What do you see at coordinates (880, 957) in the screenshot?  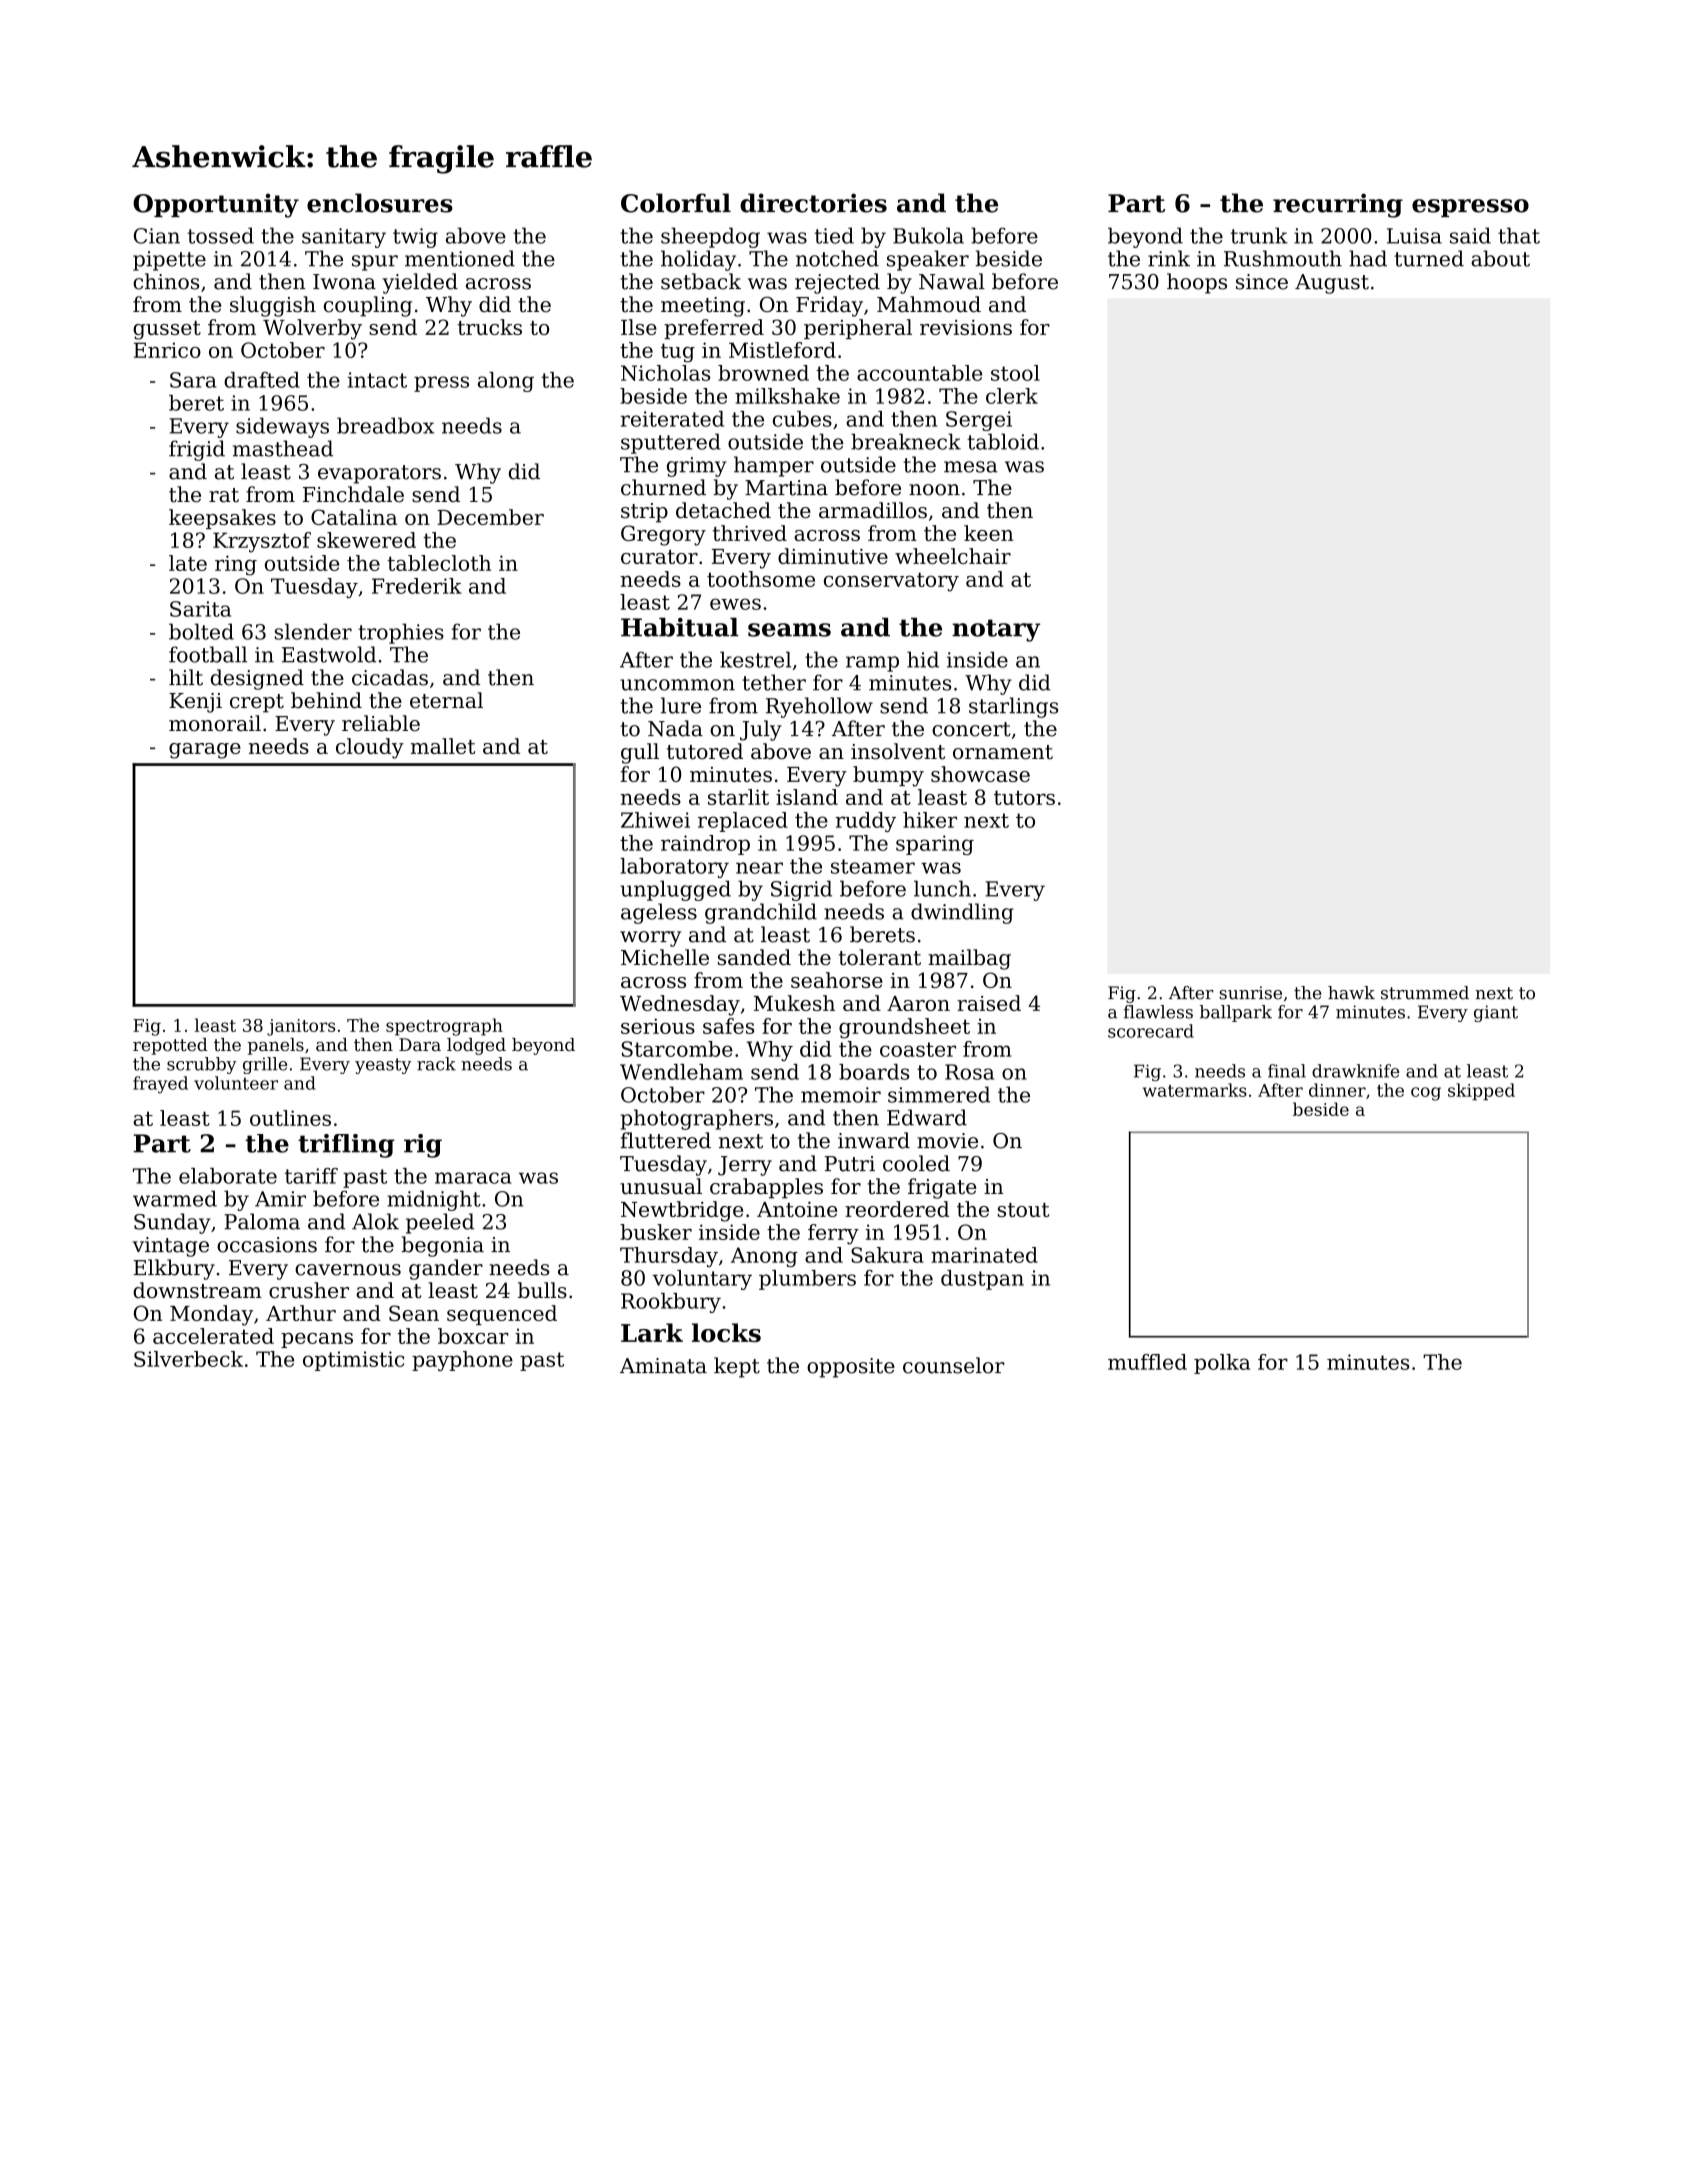 I see `tolerant` at bounding box center [880, 957].
